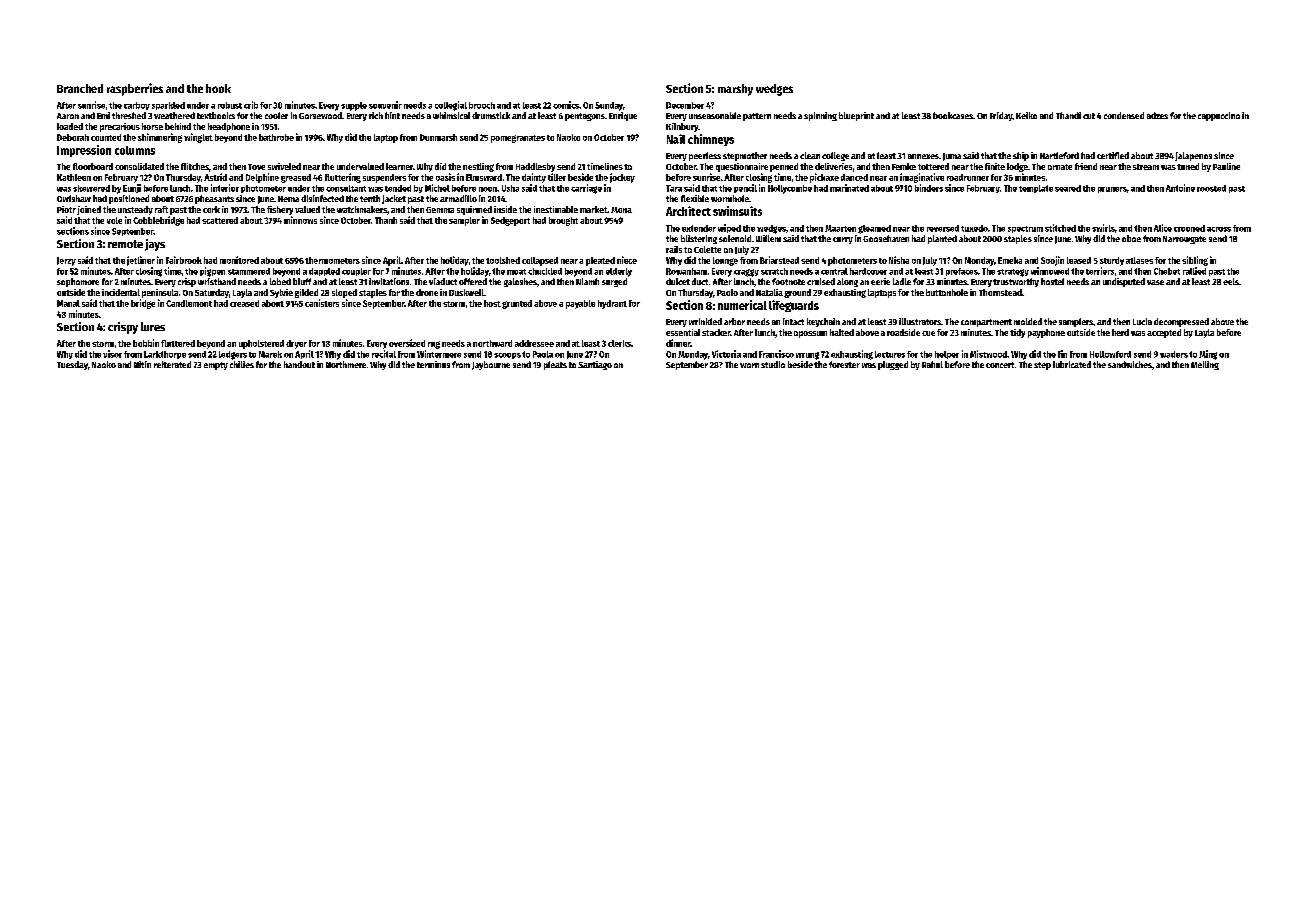 The width and height of the screenshot is (1308, 924). I want to click on swimsuits, so click(737, 211).
